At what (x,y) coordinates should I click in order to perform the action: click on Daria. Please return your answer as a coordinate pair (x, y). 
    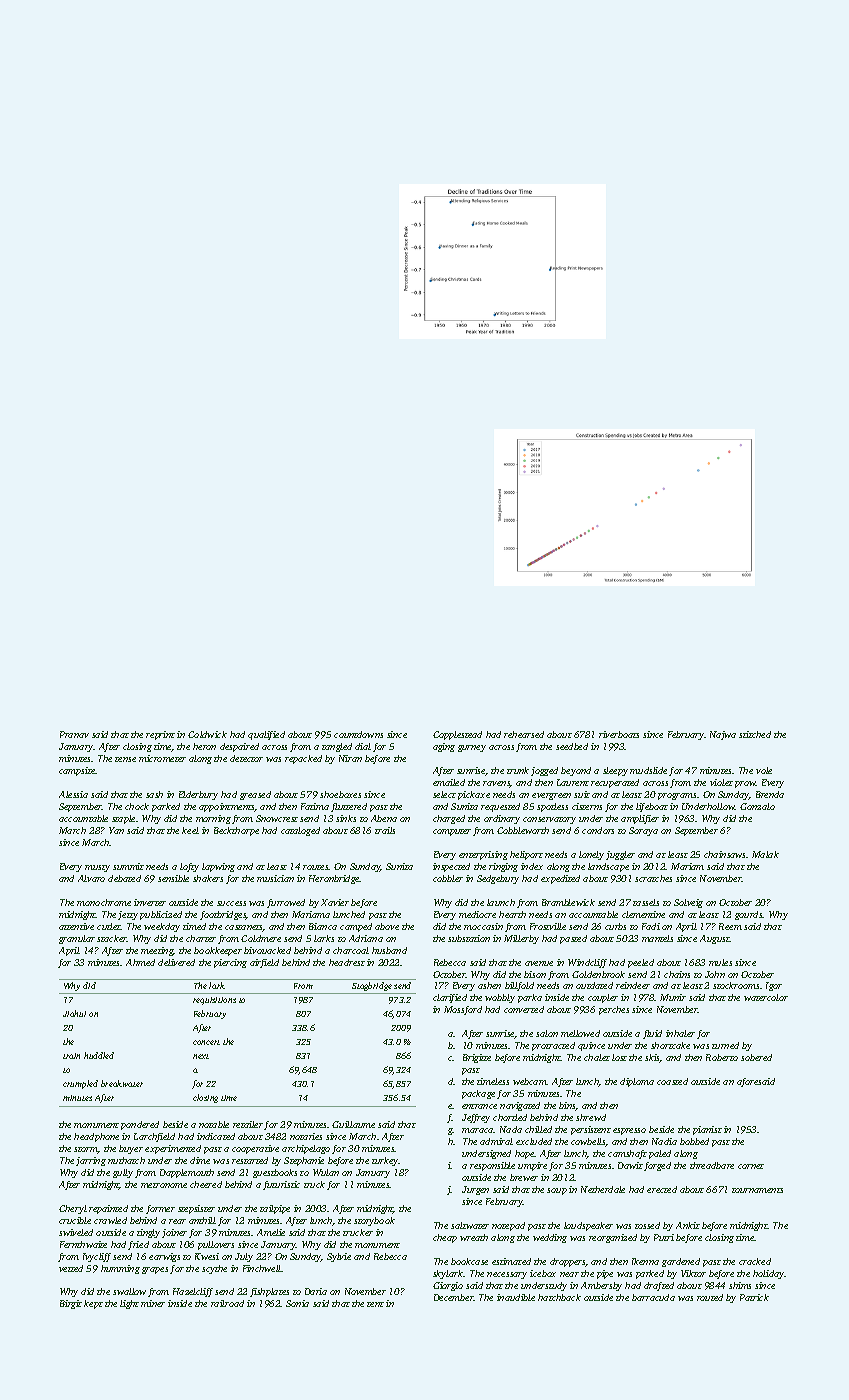
    Looking at the image, I should click on (316, 1291).
